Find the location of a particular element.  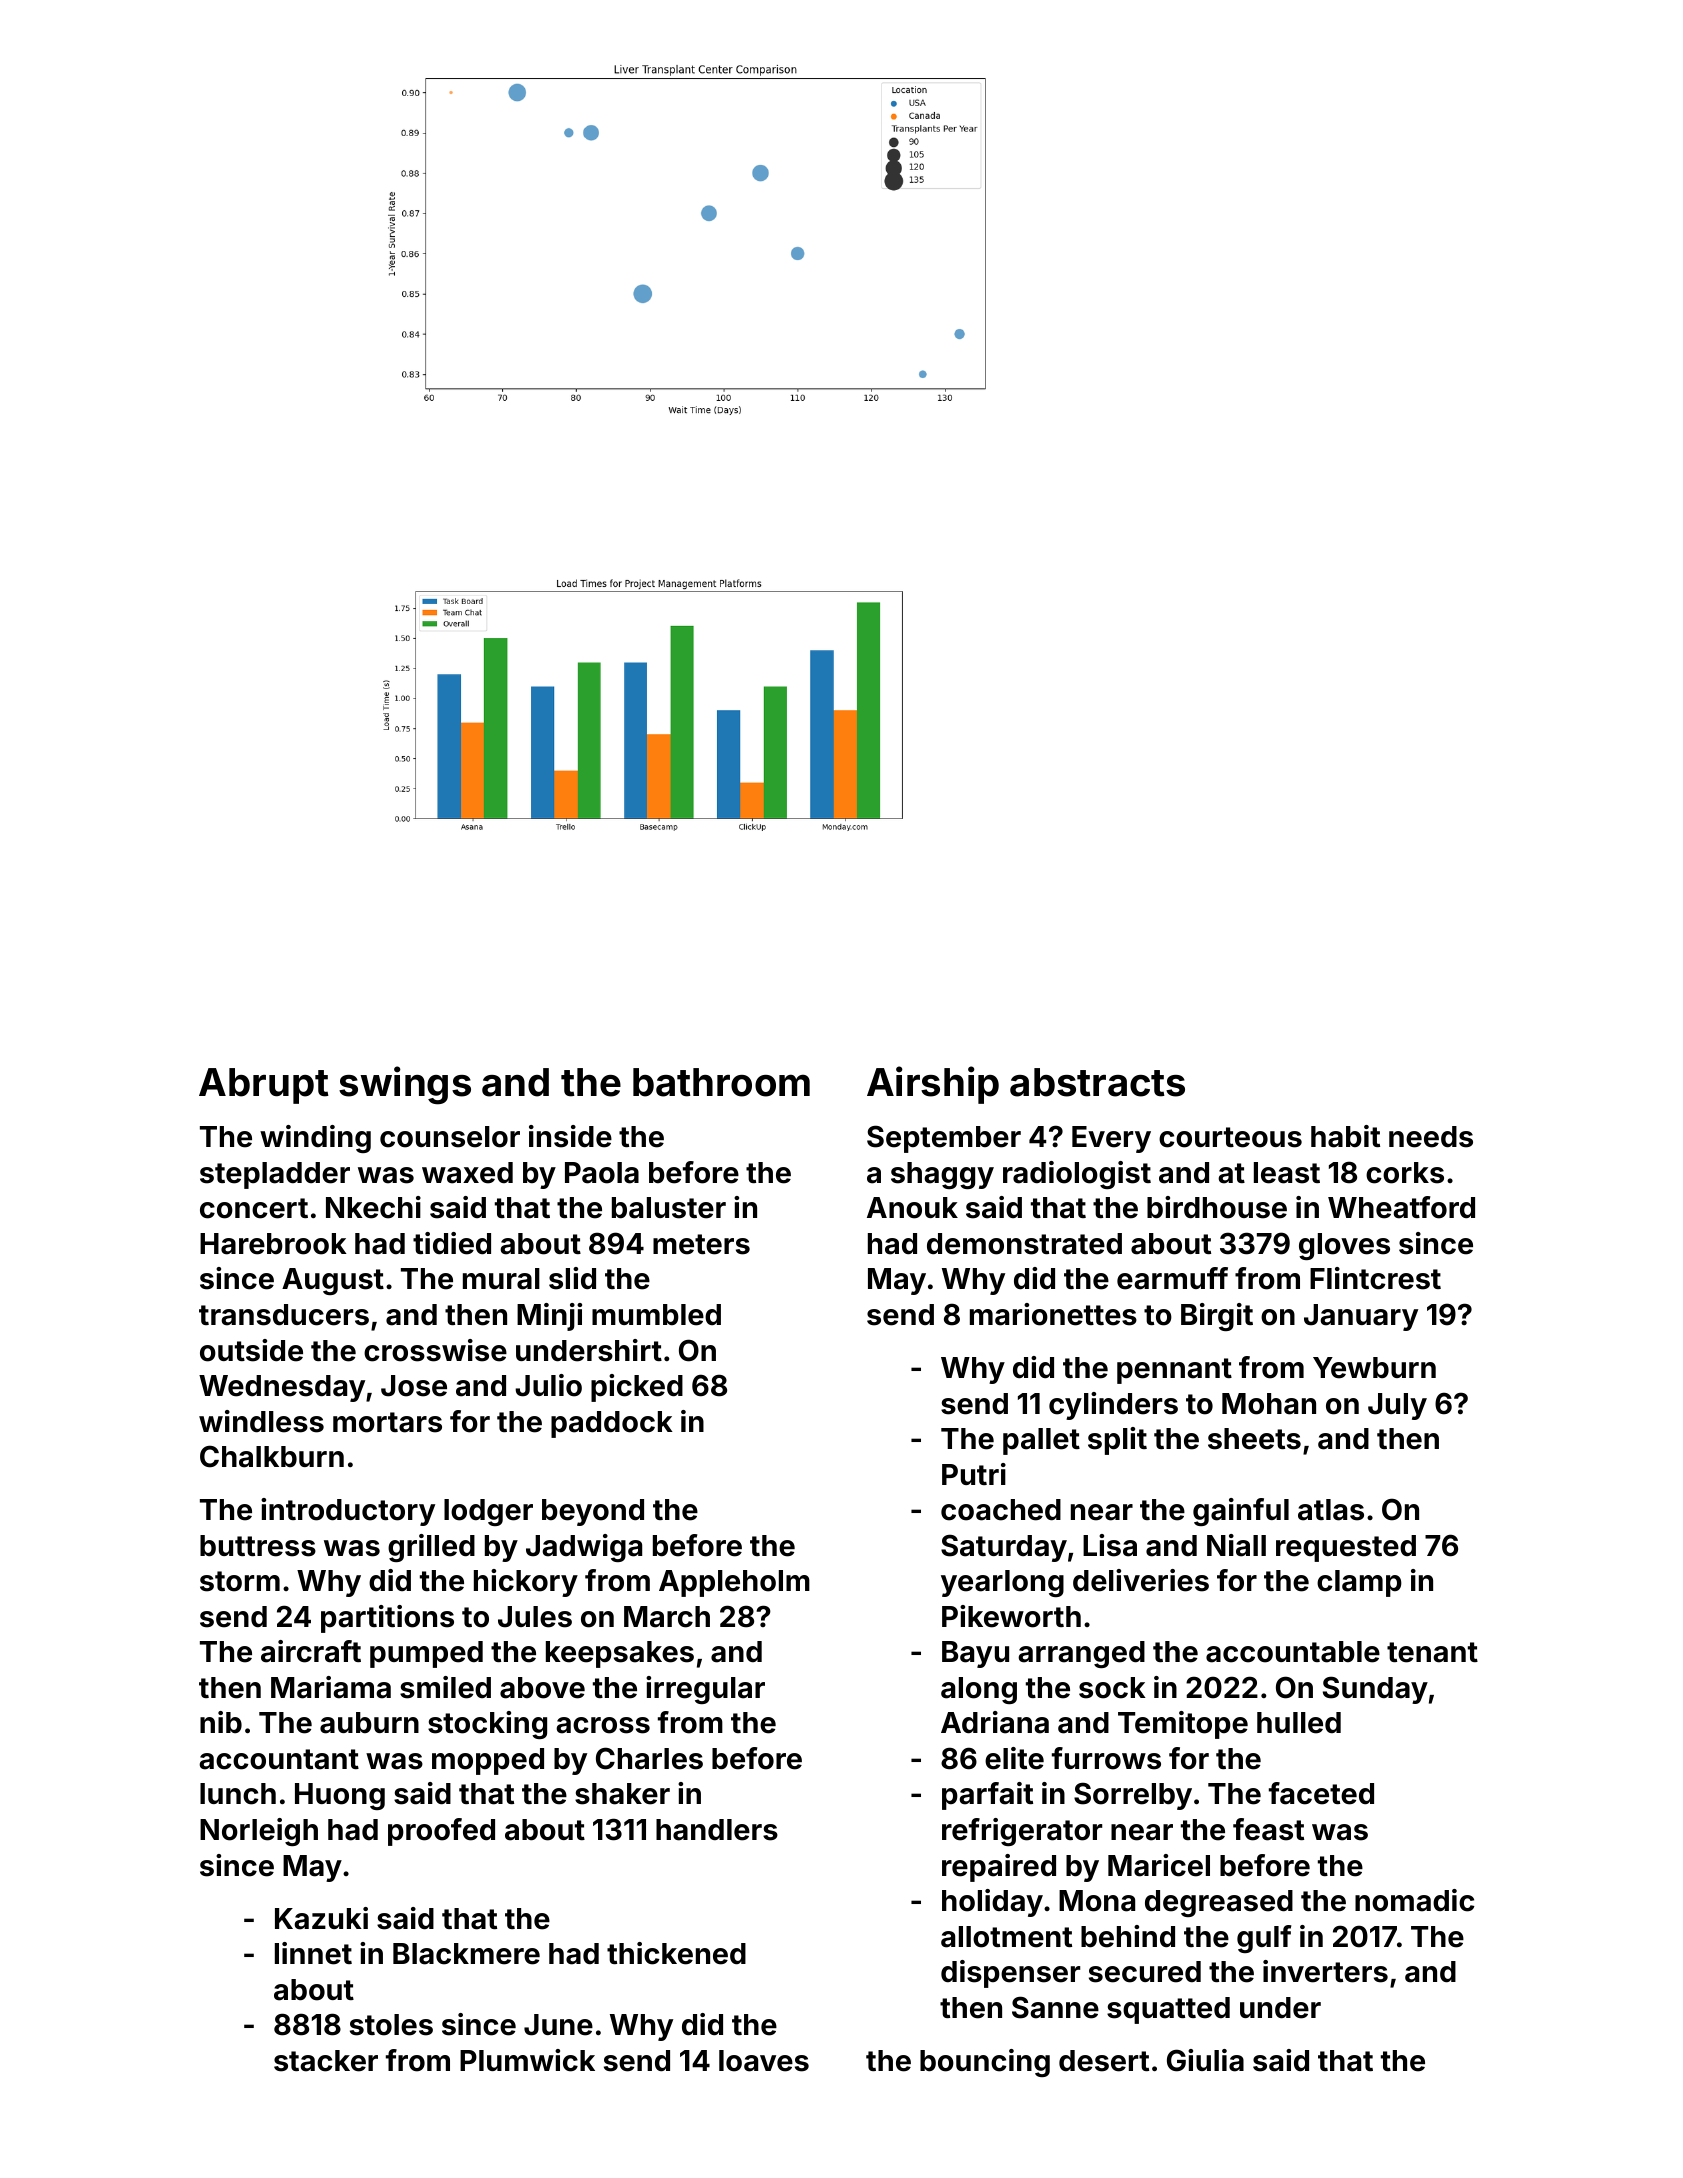

atlas is located at coordinates (1331, 1510).
